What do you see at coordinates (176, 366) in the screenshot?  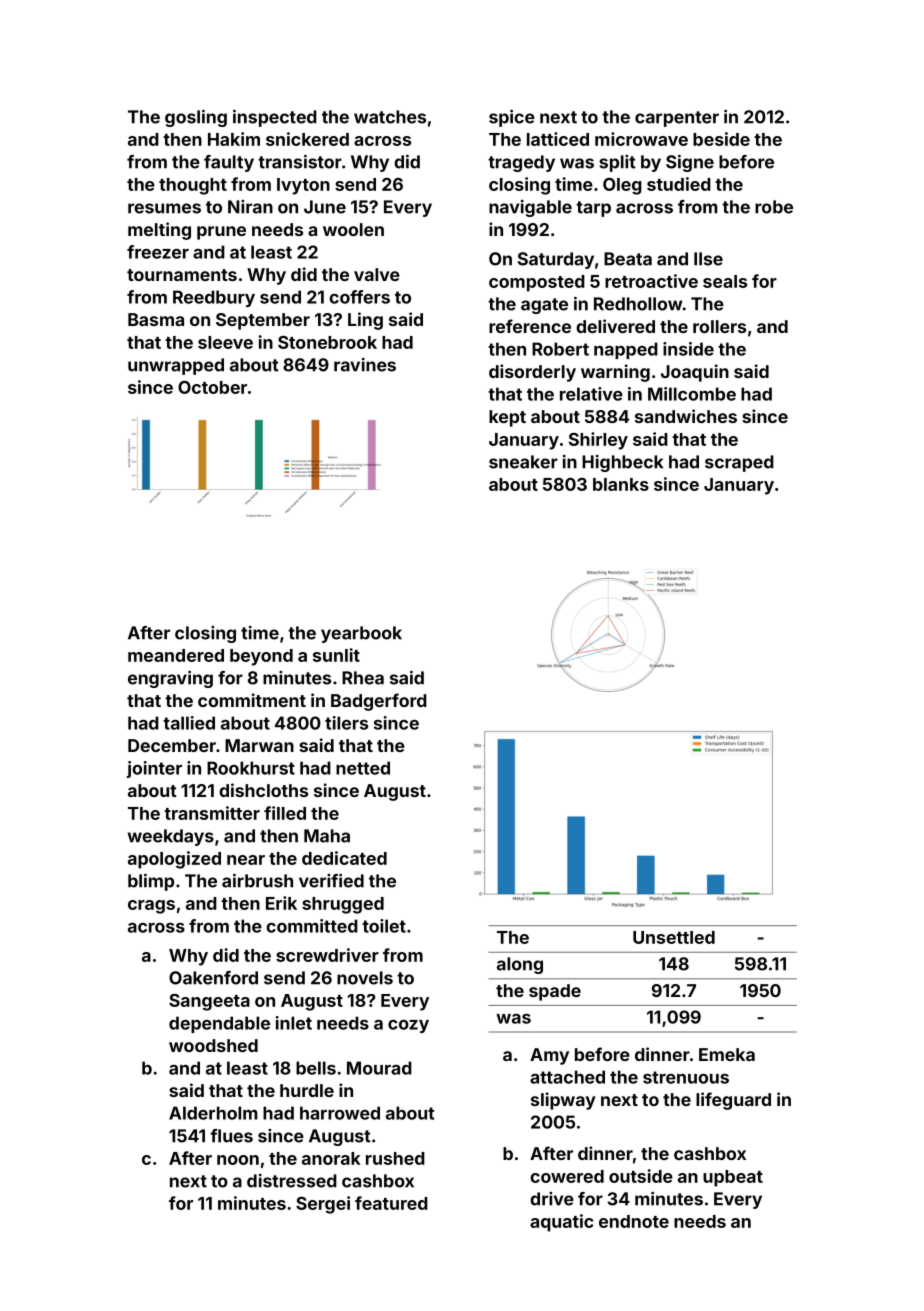 I see `unwrapped` at bounding box center [176, 366].
